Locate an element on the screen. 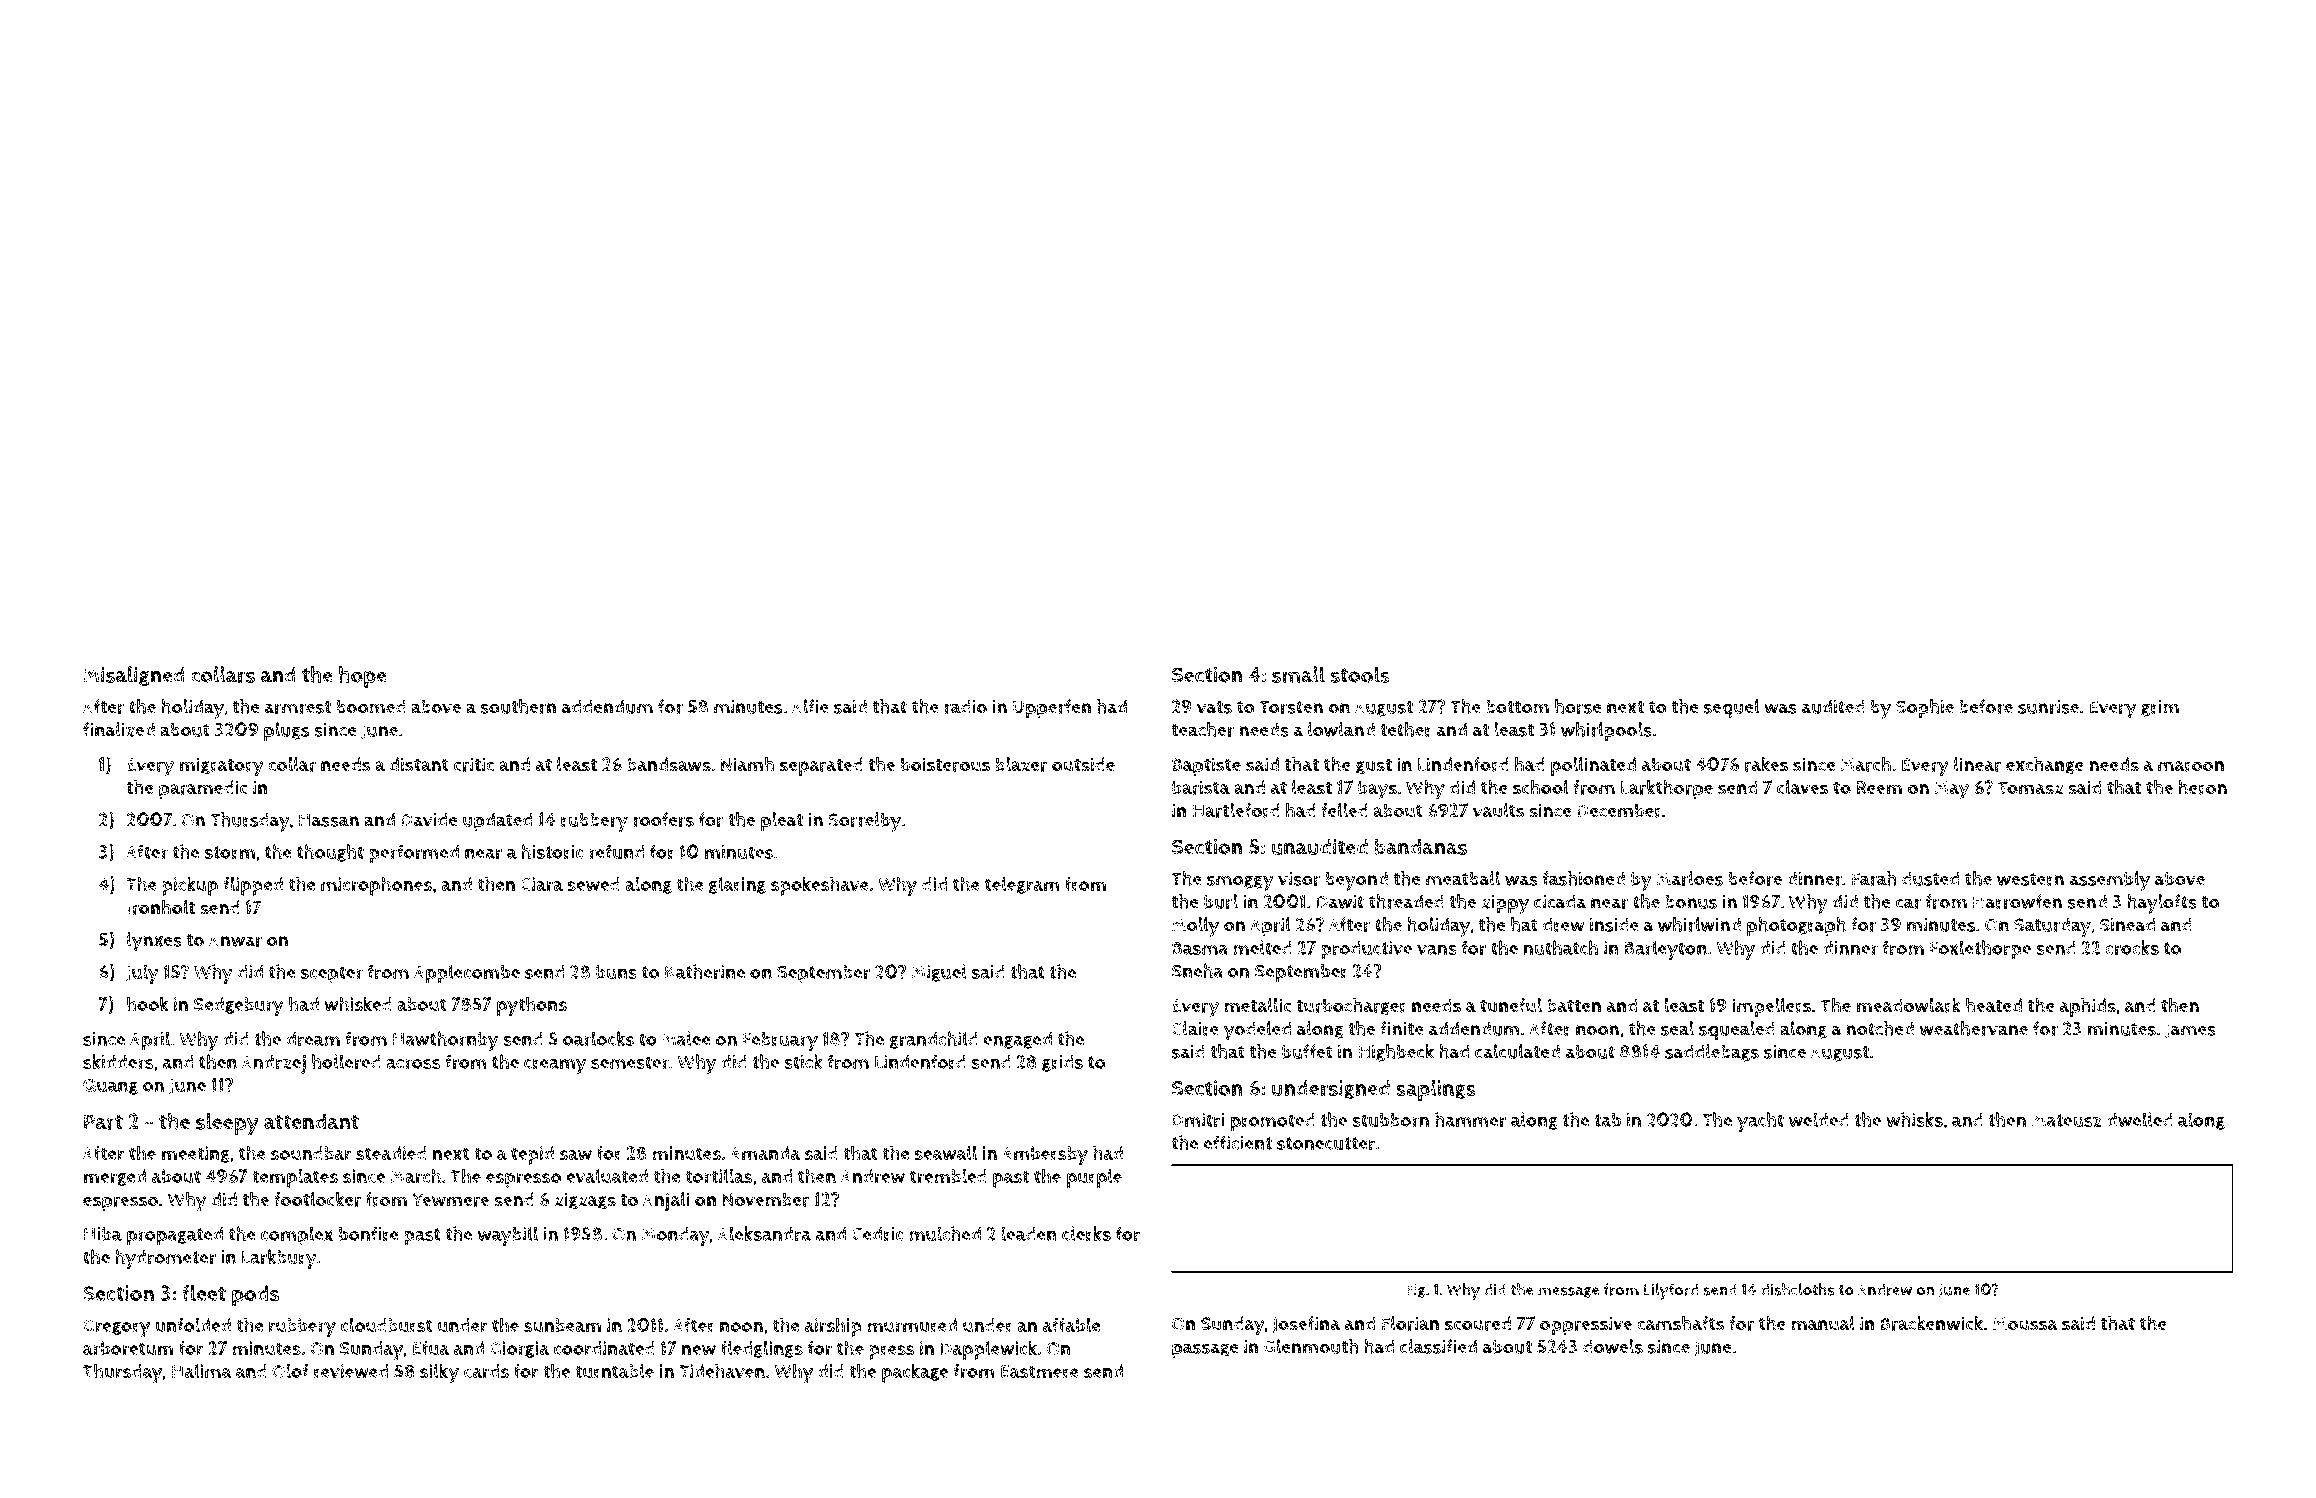 Image resolution: width=2316 pixels, height=1498 pixels. sunrise is located at coordinates (2048, 707).
